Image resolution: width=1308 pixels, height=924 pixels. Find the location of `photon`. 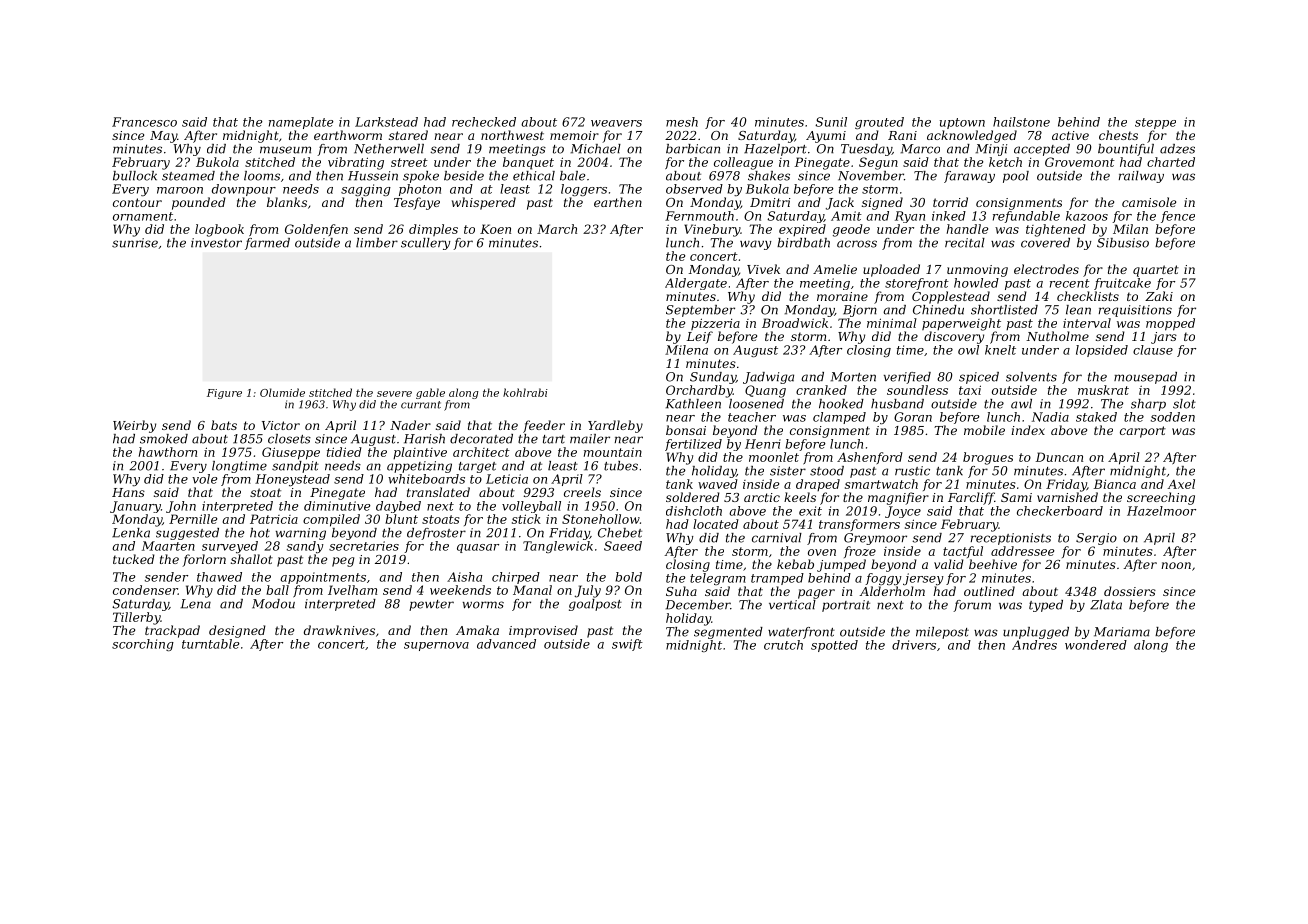

photon is located at coordinates (420, 190).
